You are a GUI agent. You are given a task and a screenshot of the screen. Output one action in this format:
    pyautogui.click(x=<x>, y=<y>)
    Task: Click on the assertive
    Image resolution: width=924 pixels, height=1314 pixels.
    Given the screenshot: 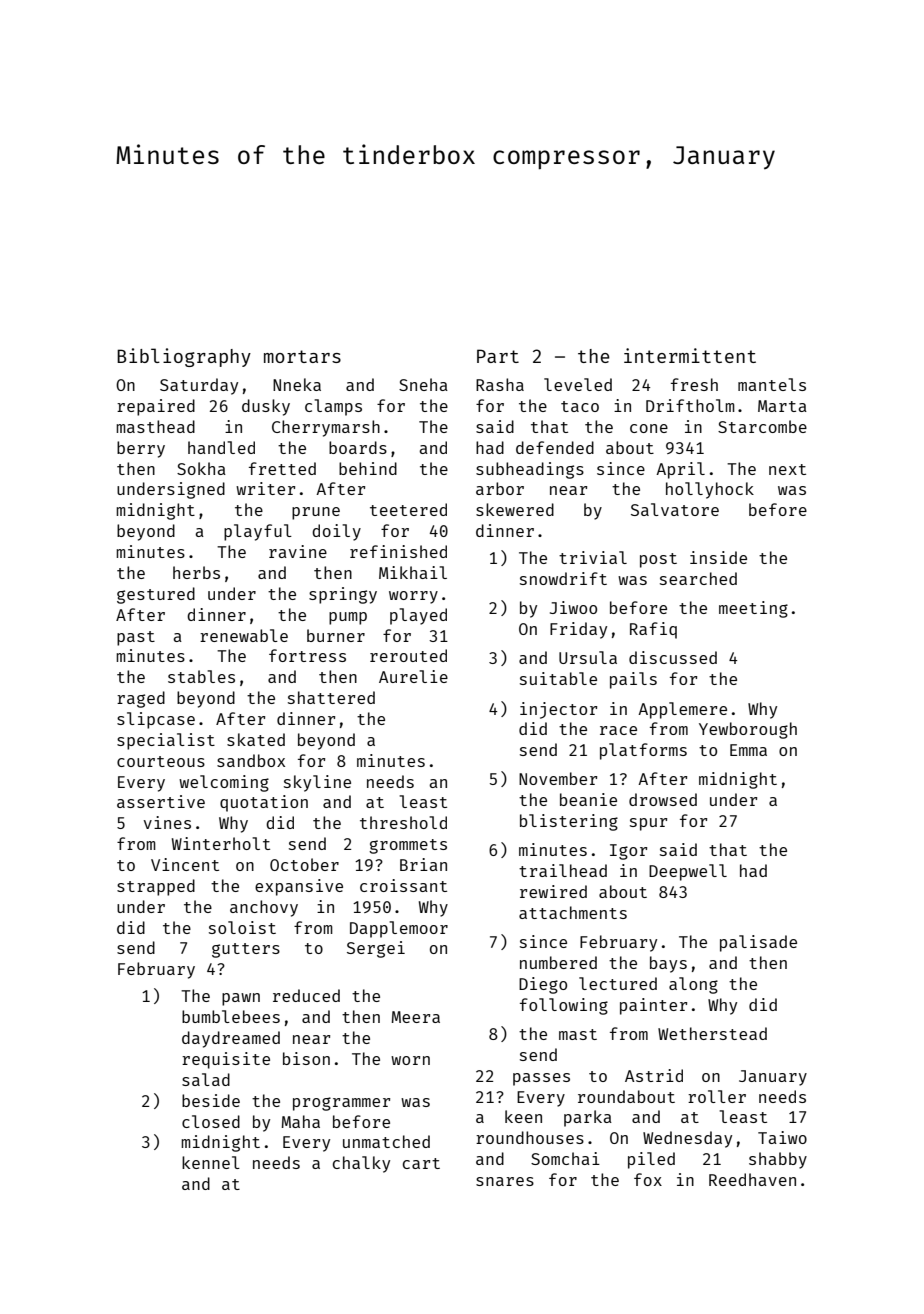 What is the action you would take?
    pyautogui.click(x=161, y=801)
